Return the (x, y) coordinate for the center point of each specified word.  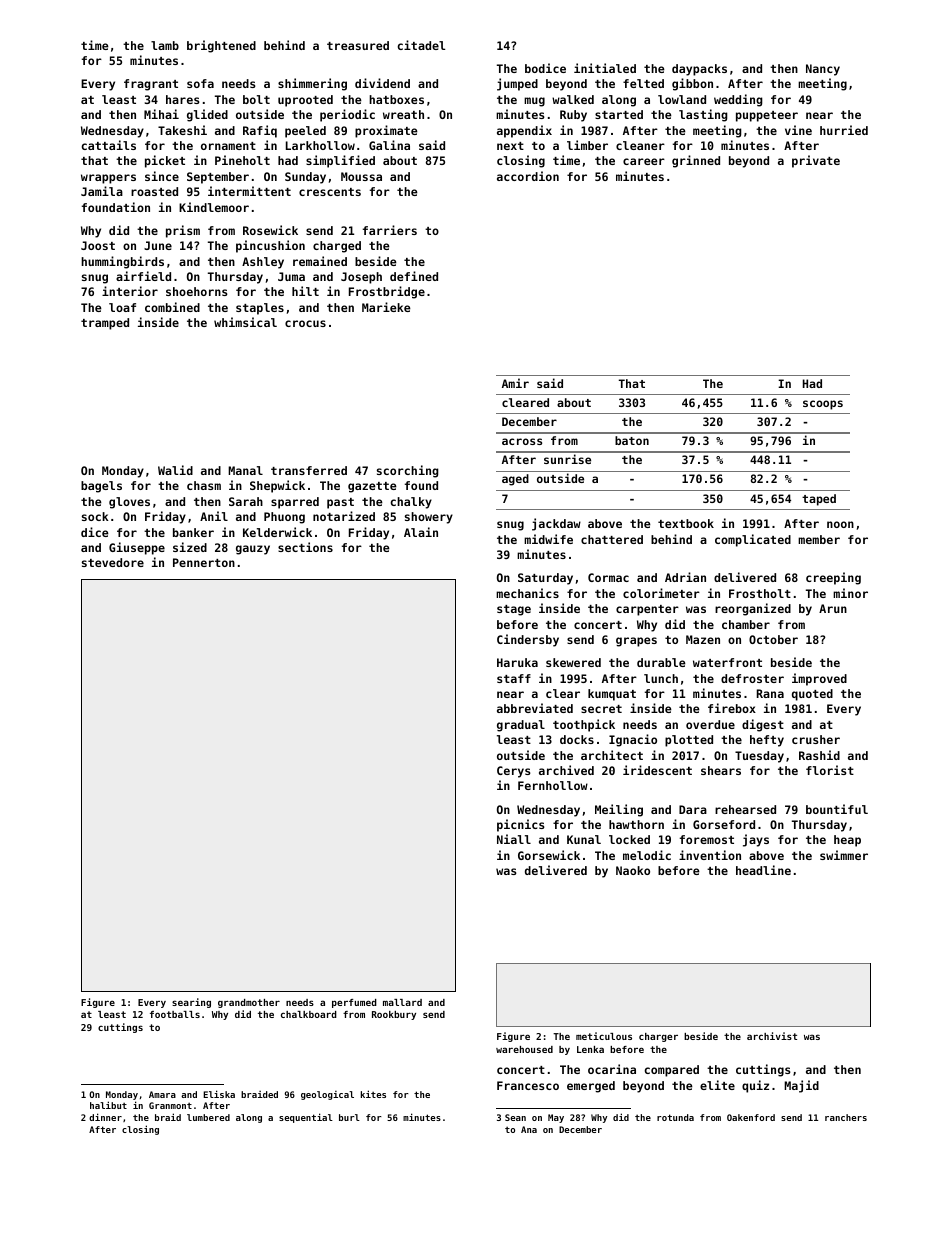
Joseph (361, 278)
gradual (521, 726)
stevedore (113, 562)
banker (193, 532)
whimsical (245, 322)
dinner (105, 1117)
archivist (772, 1036)
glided (207, 115)
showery (429, 518)
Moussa (361, 176)
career (644, 161)
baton (632, 440)
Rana (770, 693)
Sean (515, 1117)
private (816, 161)
